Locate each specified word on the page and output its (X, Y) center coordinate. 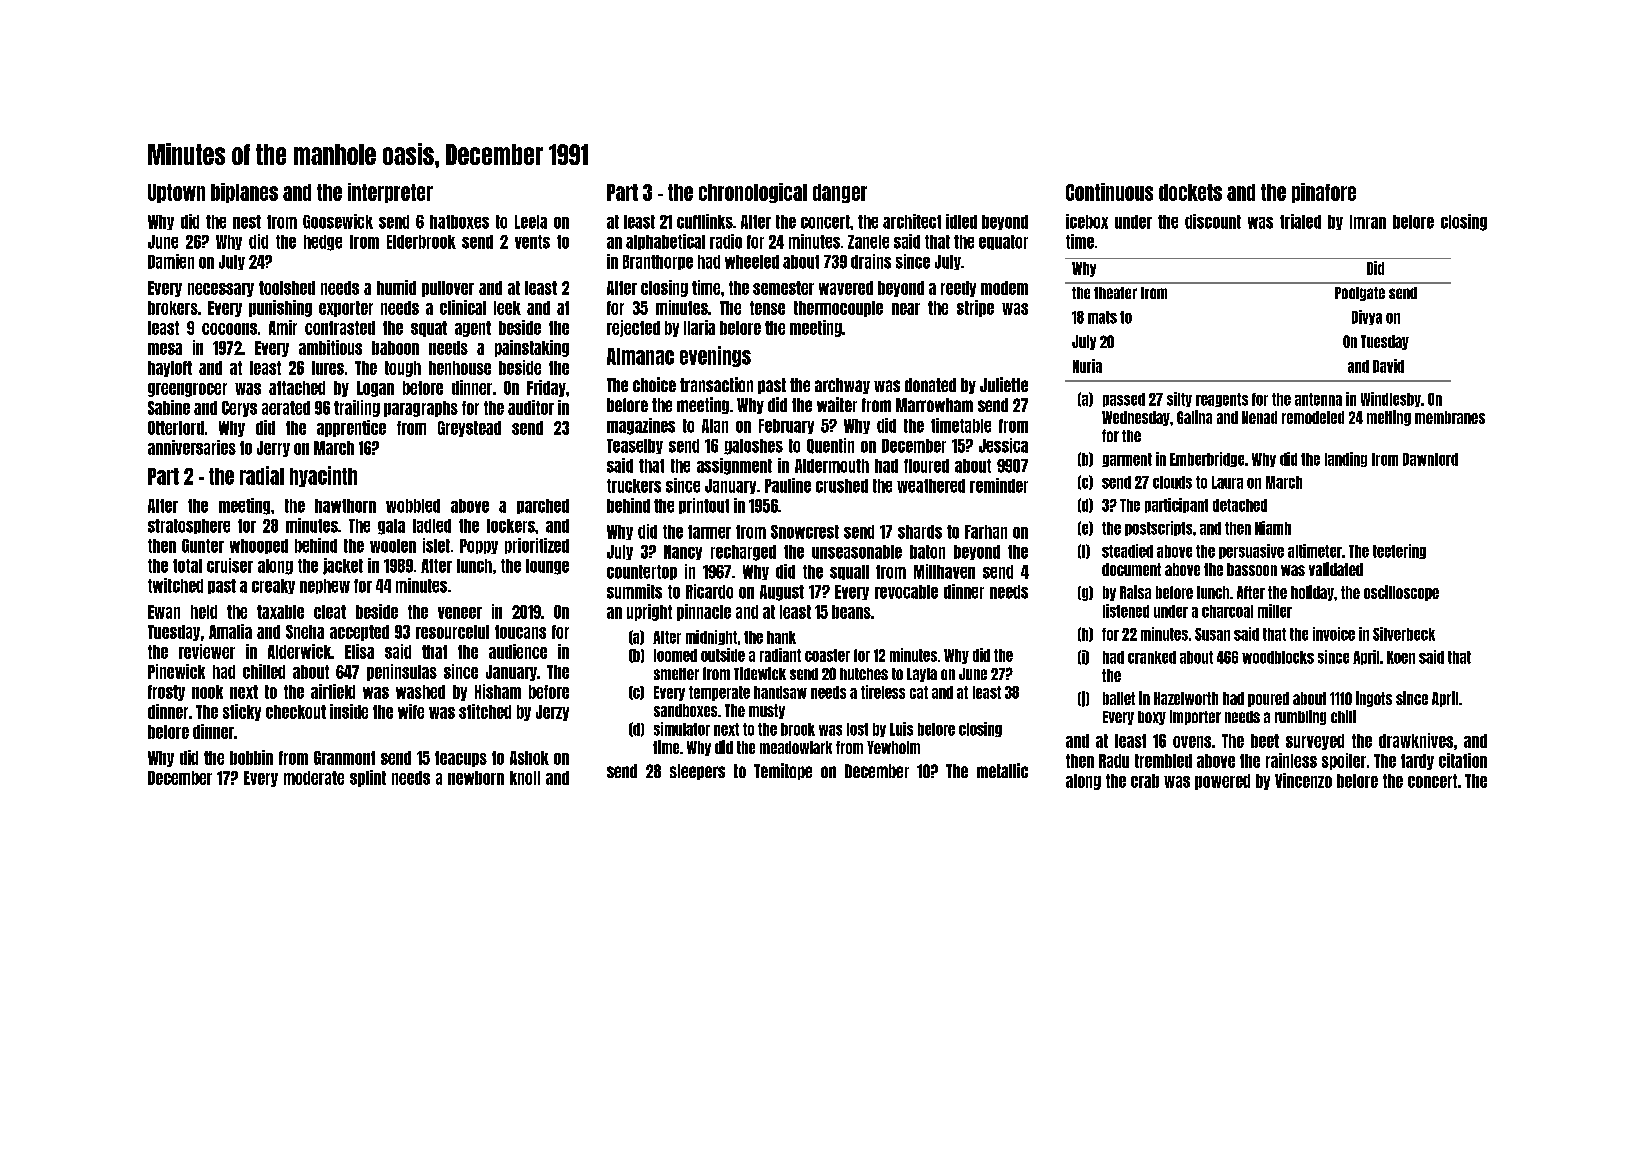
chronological (753, 193)
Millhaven (944, 571)
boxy (1152, 718)
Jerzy (552, 713)
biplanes (244, 193)
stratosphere (189, 526)
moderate (314, 778)
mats (1102, 317)
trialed (1300, 221)
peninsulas (402, 672)
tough (403, 369)
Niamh (1273, 528)
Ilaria (699, 327)
